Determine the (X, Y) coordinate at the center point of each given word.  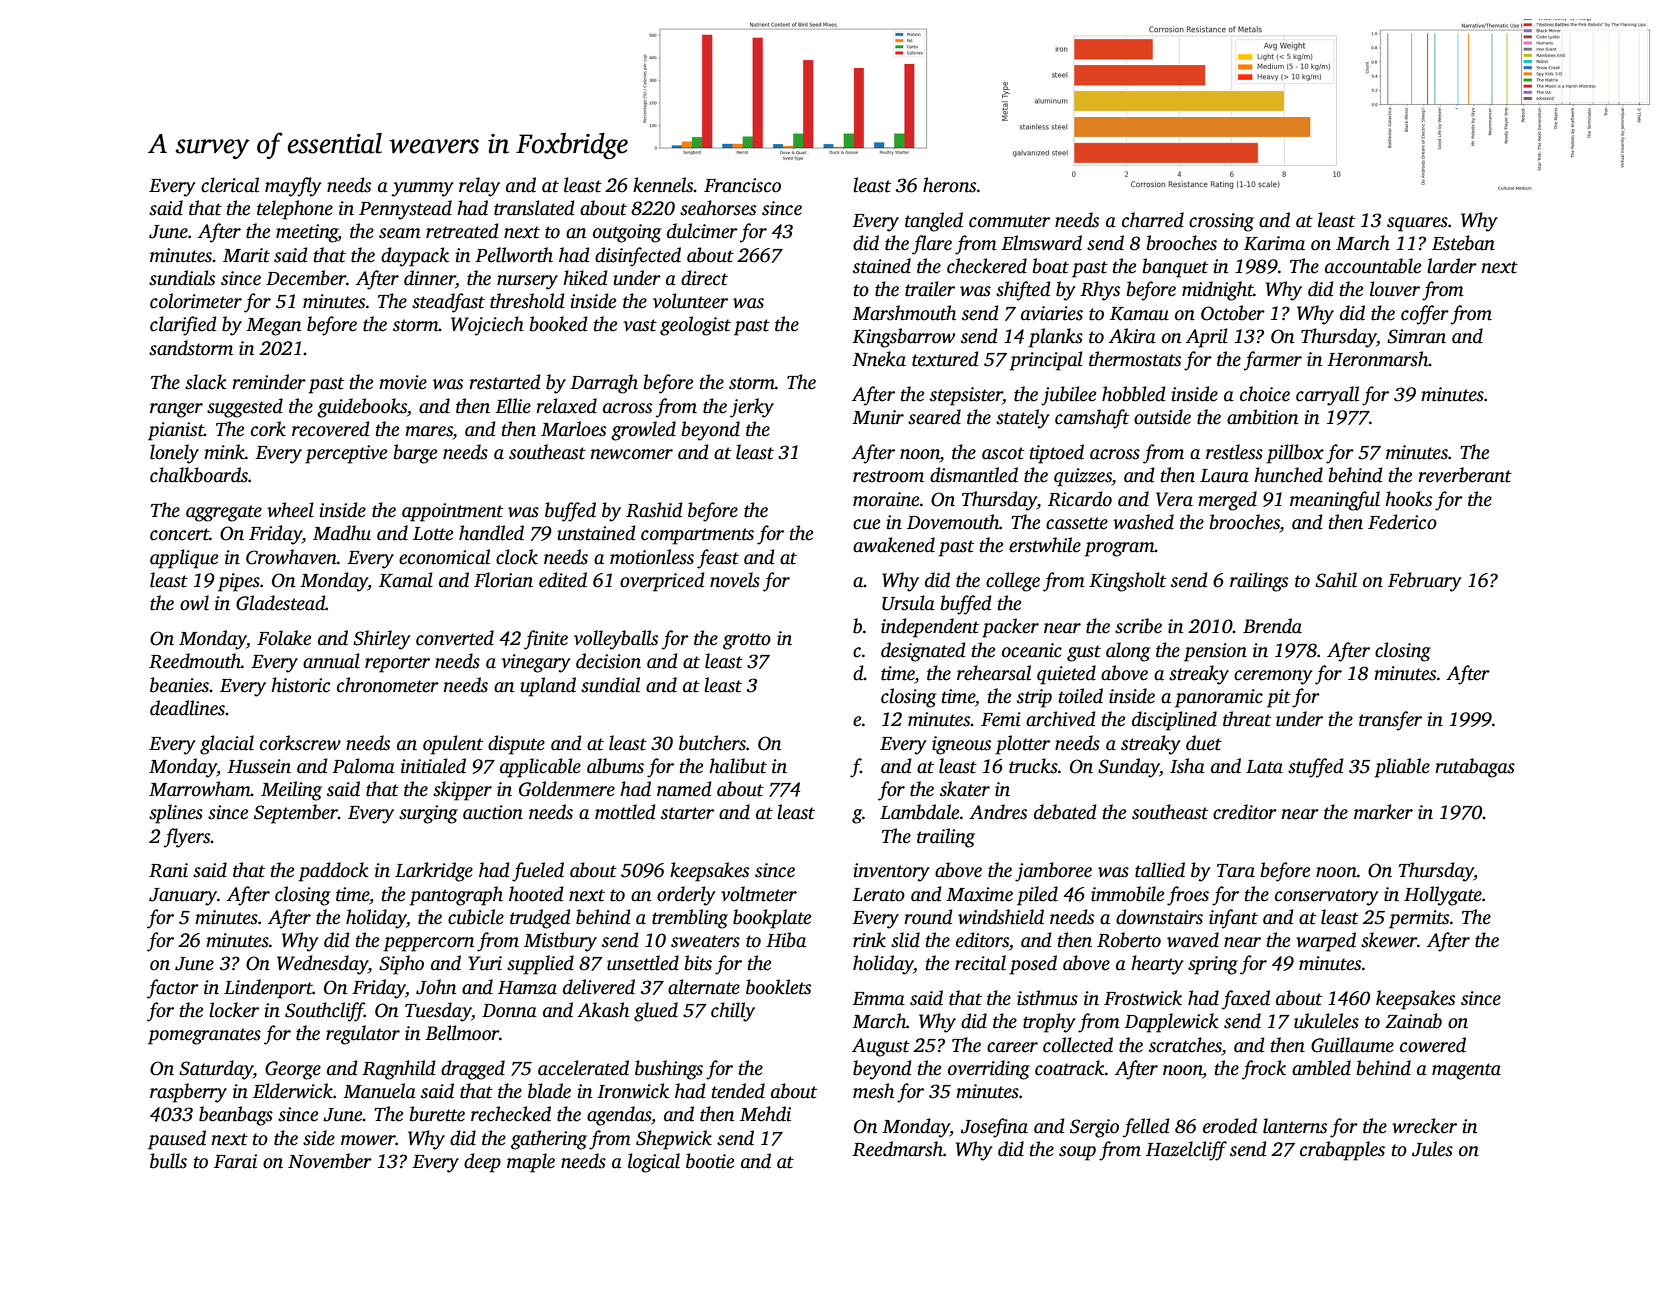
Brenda (1272, 626)
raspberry (188, 1093)
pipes (239, 582)
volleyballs (616, 640)
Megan (273, 327)
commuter (1009, 221)
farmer (1273, 361)
